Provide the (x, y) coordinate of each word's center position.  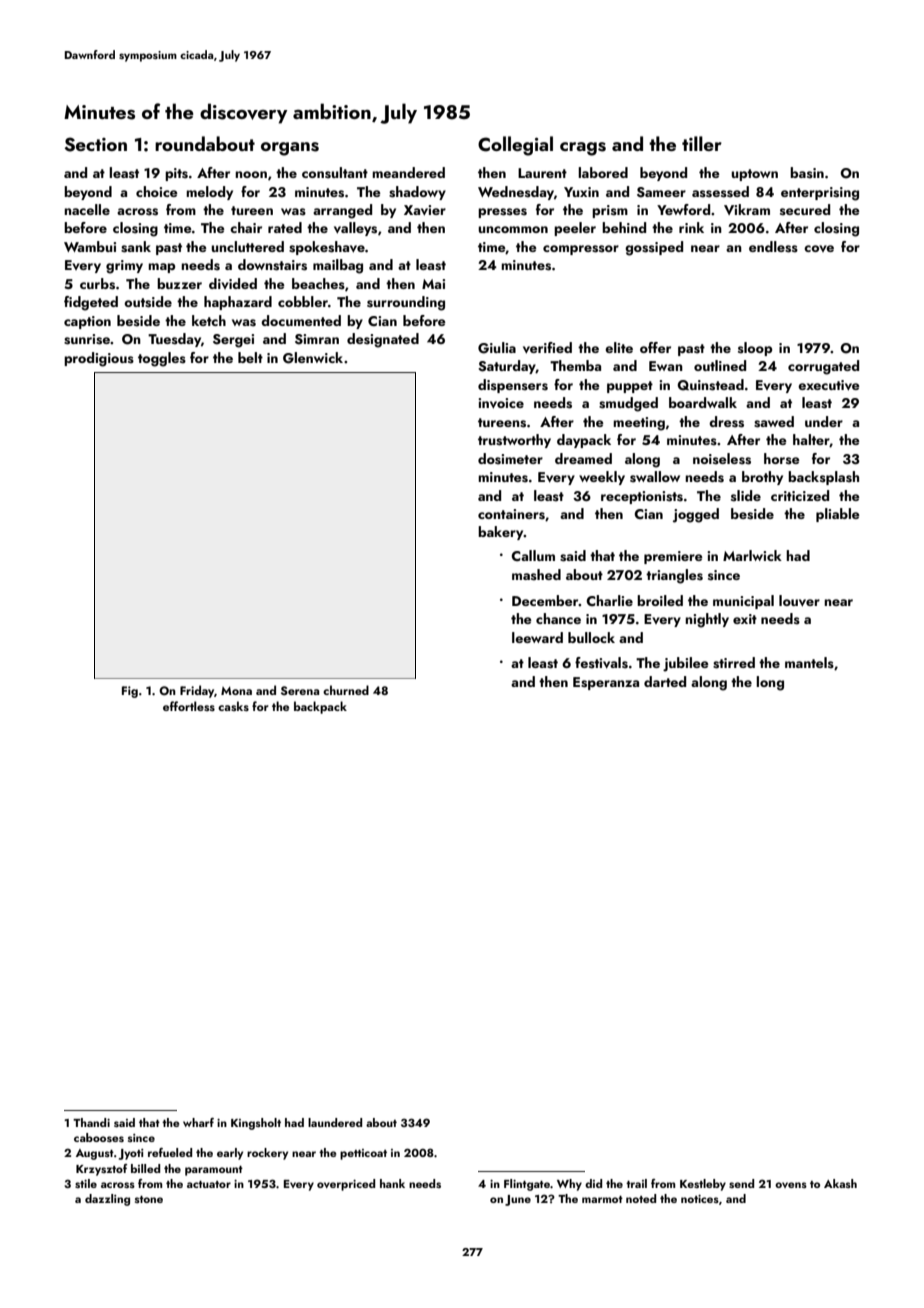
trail (636, 1183)
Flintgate (527, 1185)
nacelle (87, 209)
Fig (130, 692)
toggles (162, 359)
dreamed (583, 458)
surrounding (406, 303)
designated (383, 340)
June (518, 1200)
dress (726, 422)
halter (811, 440)
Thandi (91, 1122)
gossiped (654, 248)
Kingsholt (256, 1124)
